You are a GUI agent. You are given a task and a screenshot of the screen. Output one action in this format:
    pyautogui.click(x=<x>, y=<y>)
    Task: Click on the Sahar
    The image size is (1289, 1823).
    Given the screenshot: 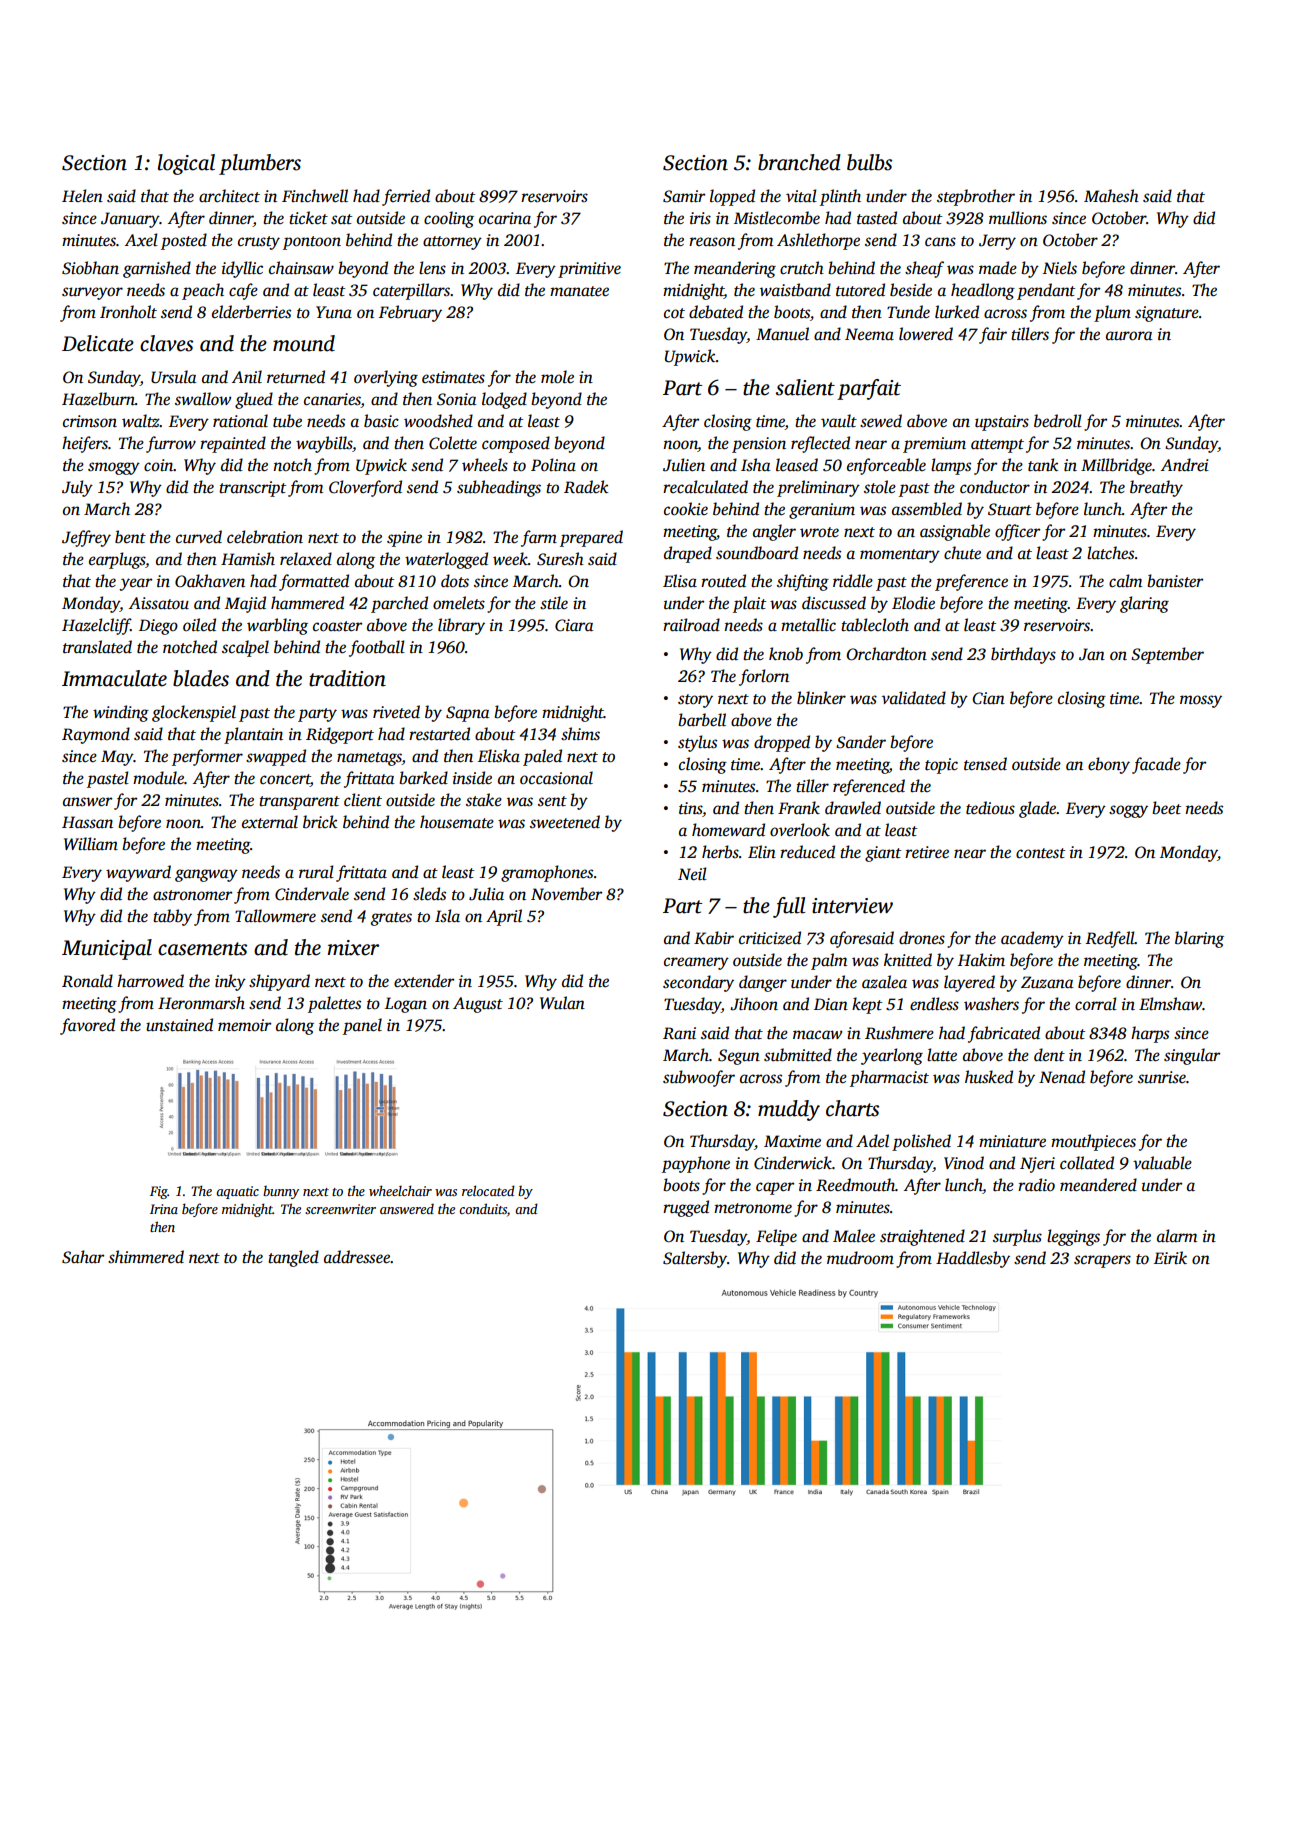 What is the action you would take?
    pyautogui.click(x=83, y=1257)
